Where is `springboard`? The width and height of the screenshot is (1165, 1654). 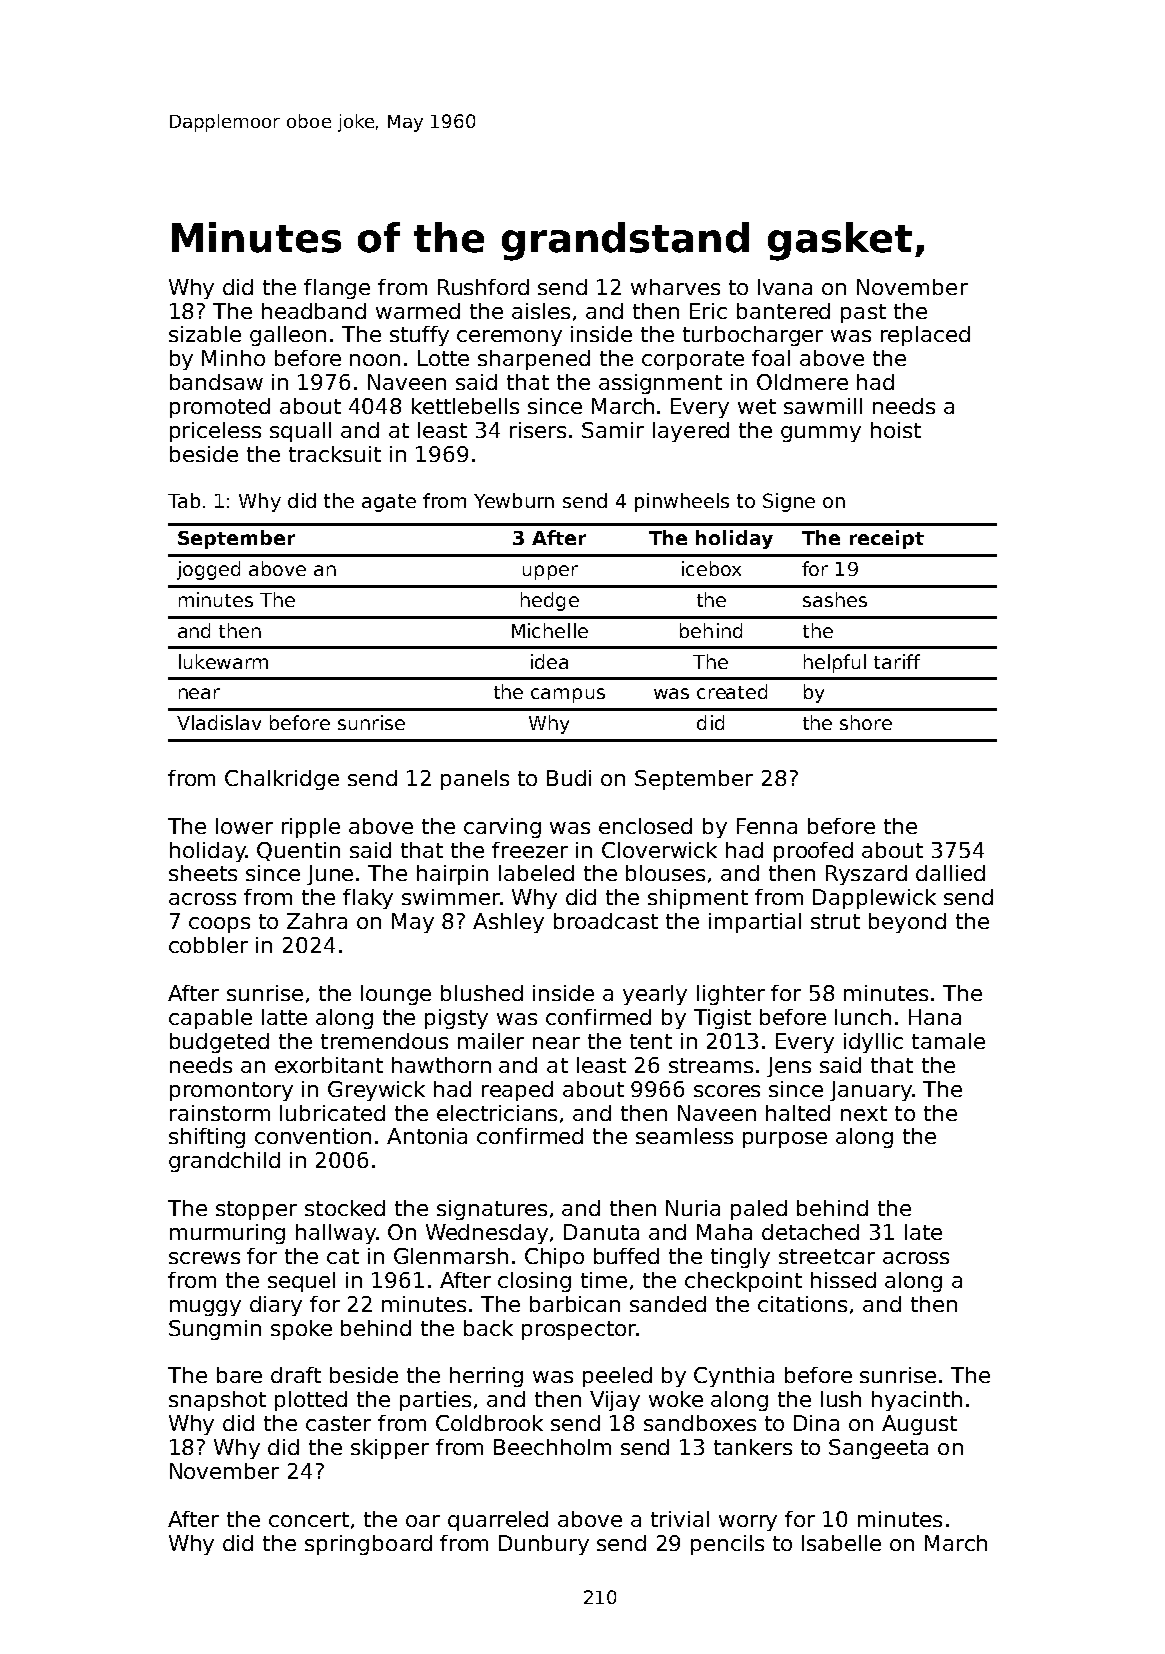
springboard is located at coordinates (368, 1545).
